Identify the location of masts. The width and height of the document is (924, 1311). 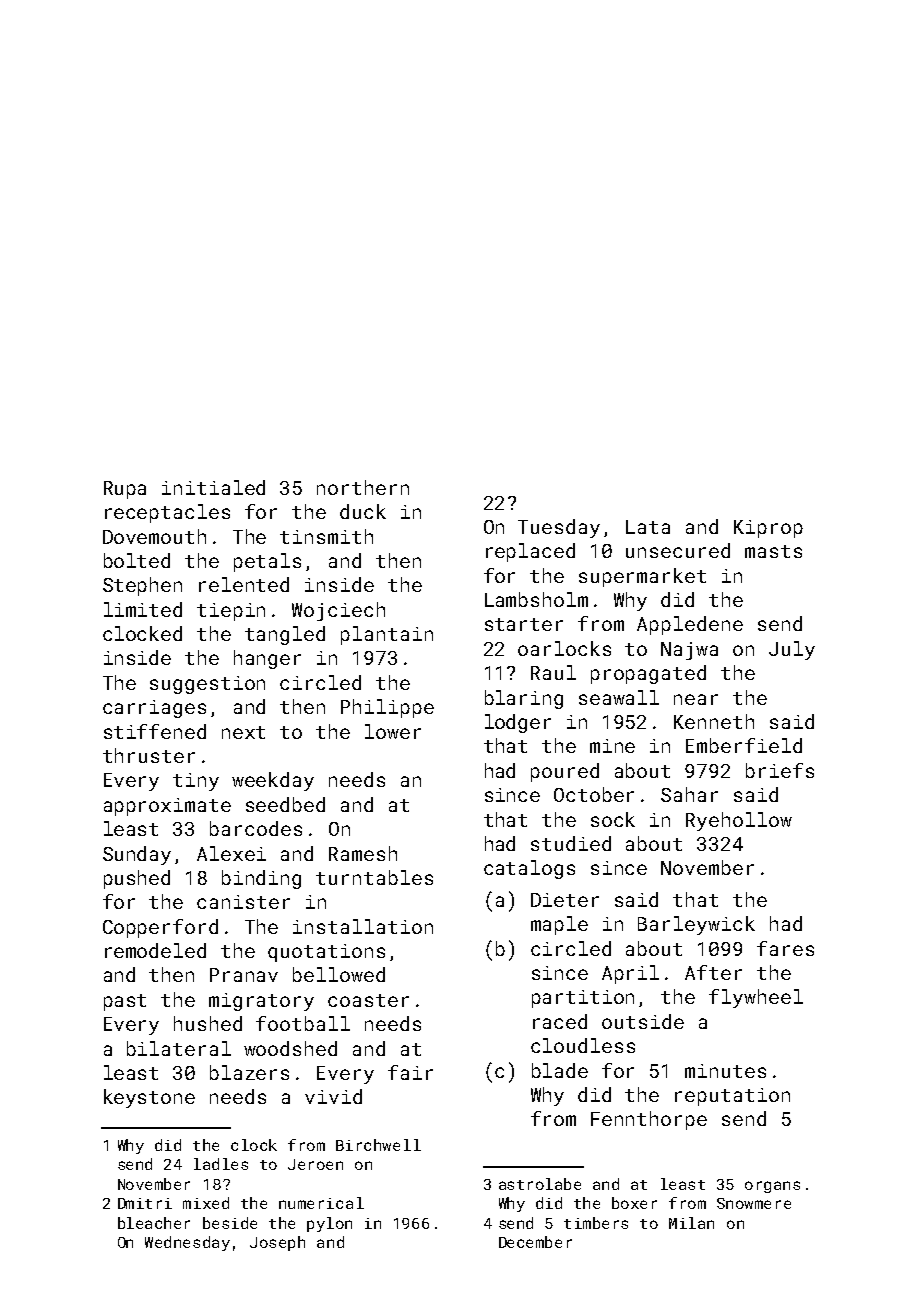
(773, 551).
